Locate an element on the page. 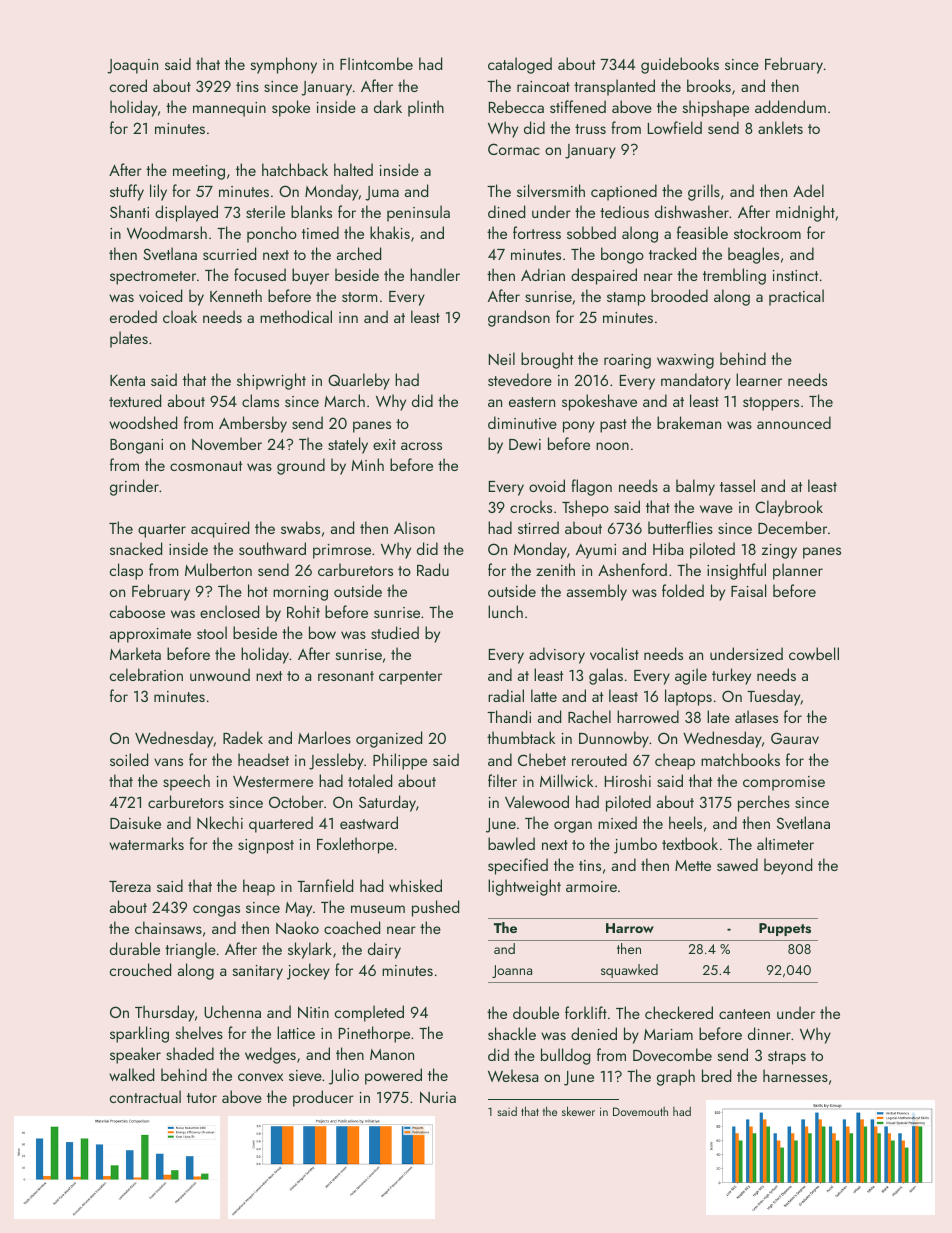 This page has width=952, height=1233. addendum is located at coordinates (790, 106).
